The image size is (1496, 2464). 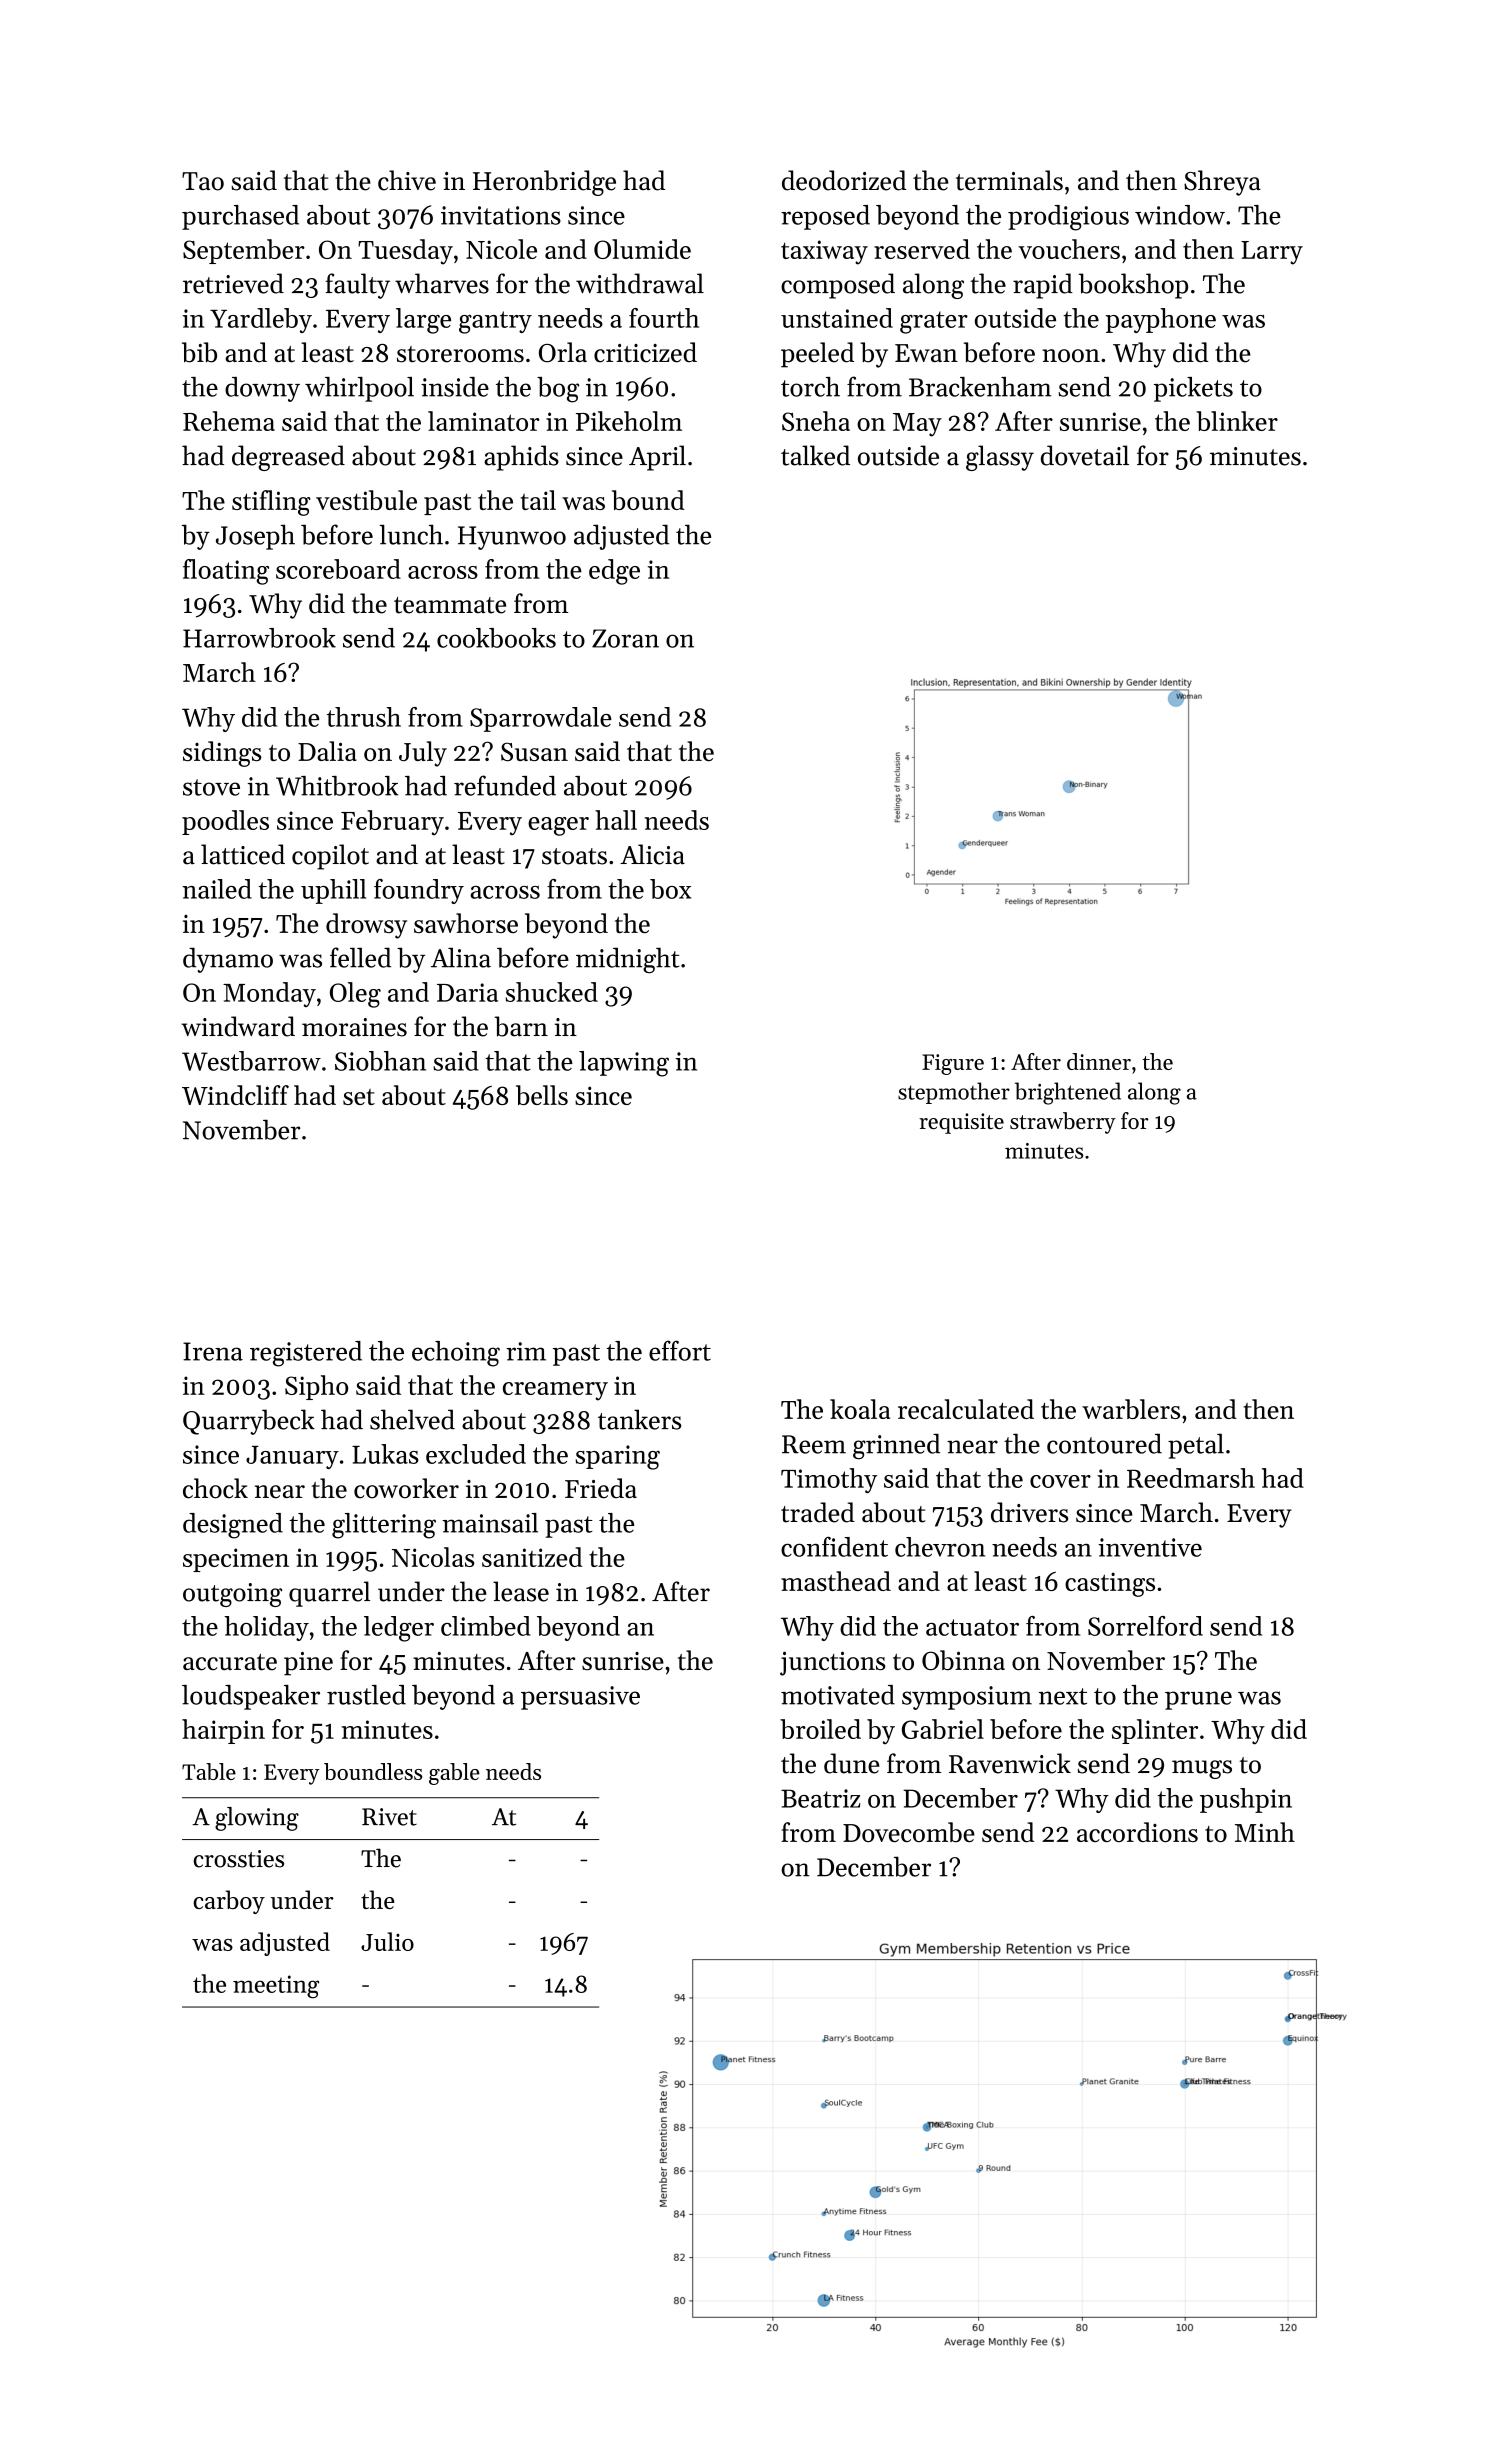 I want to click on shelved, so click(x=412, y=1419).
